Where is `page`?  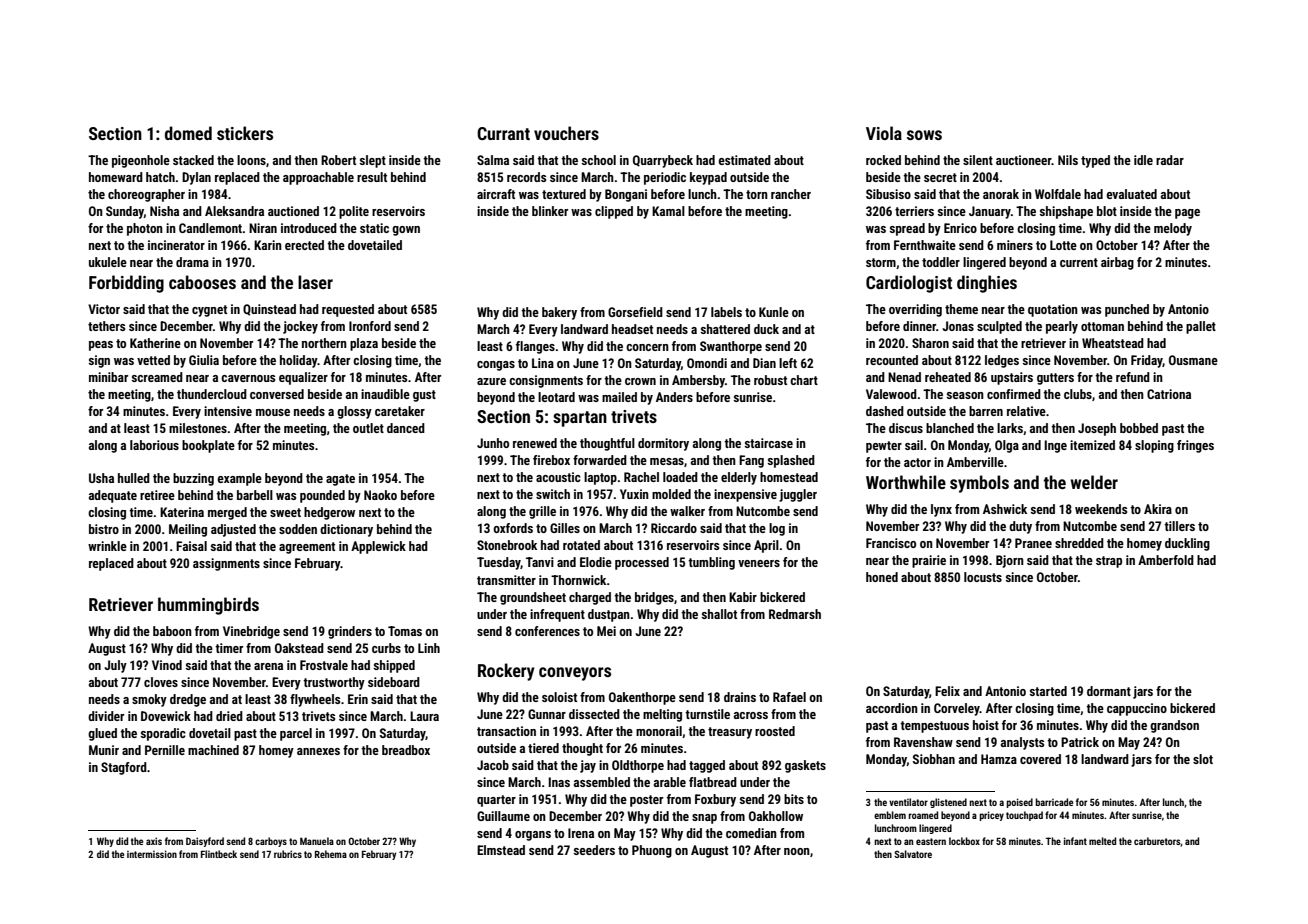 page is located at coordinates (1187, 214).
